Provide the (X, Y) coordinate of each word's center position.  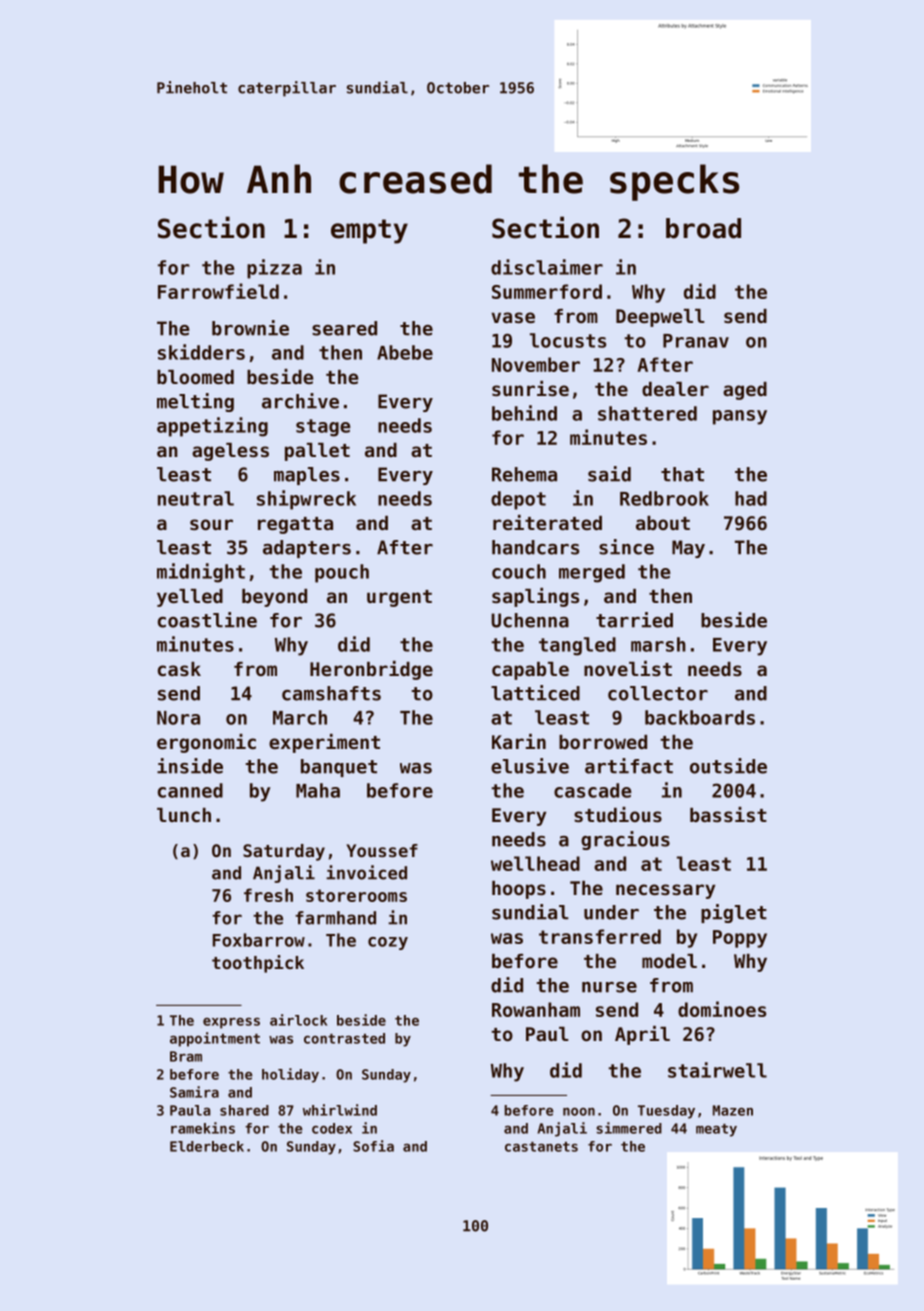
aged (745, 391)
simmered (629, 1128)
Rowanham (536, 1009)
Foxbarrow (259, 940)
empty (369, 231)
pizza (274, 269)
